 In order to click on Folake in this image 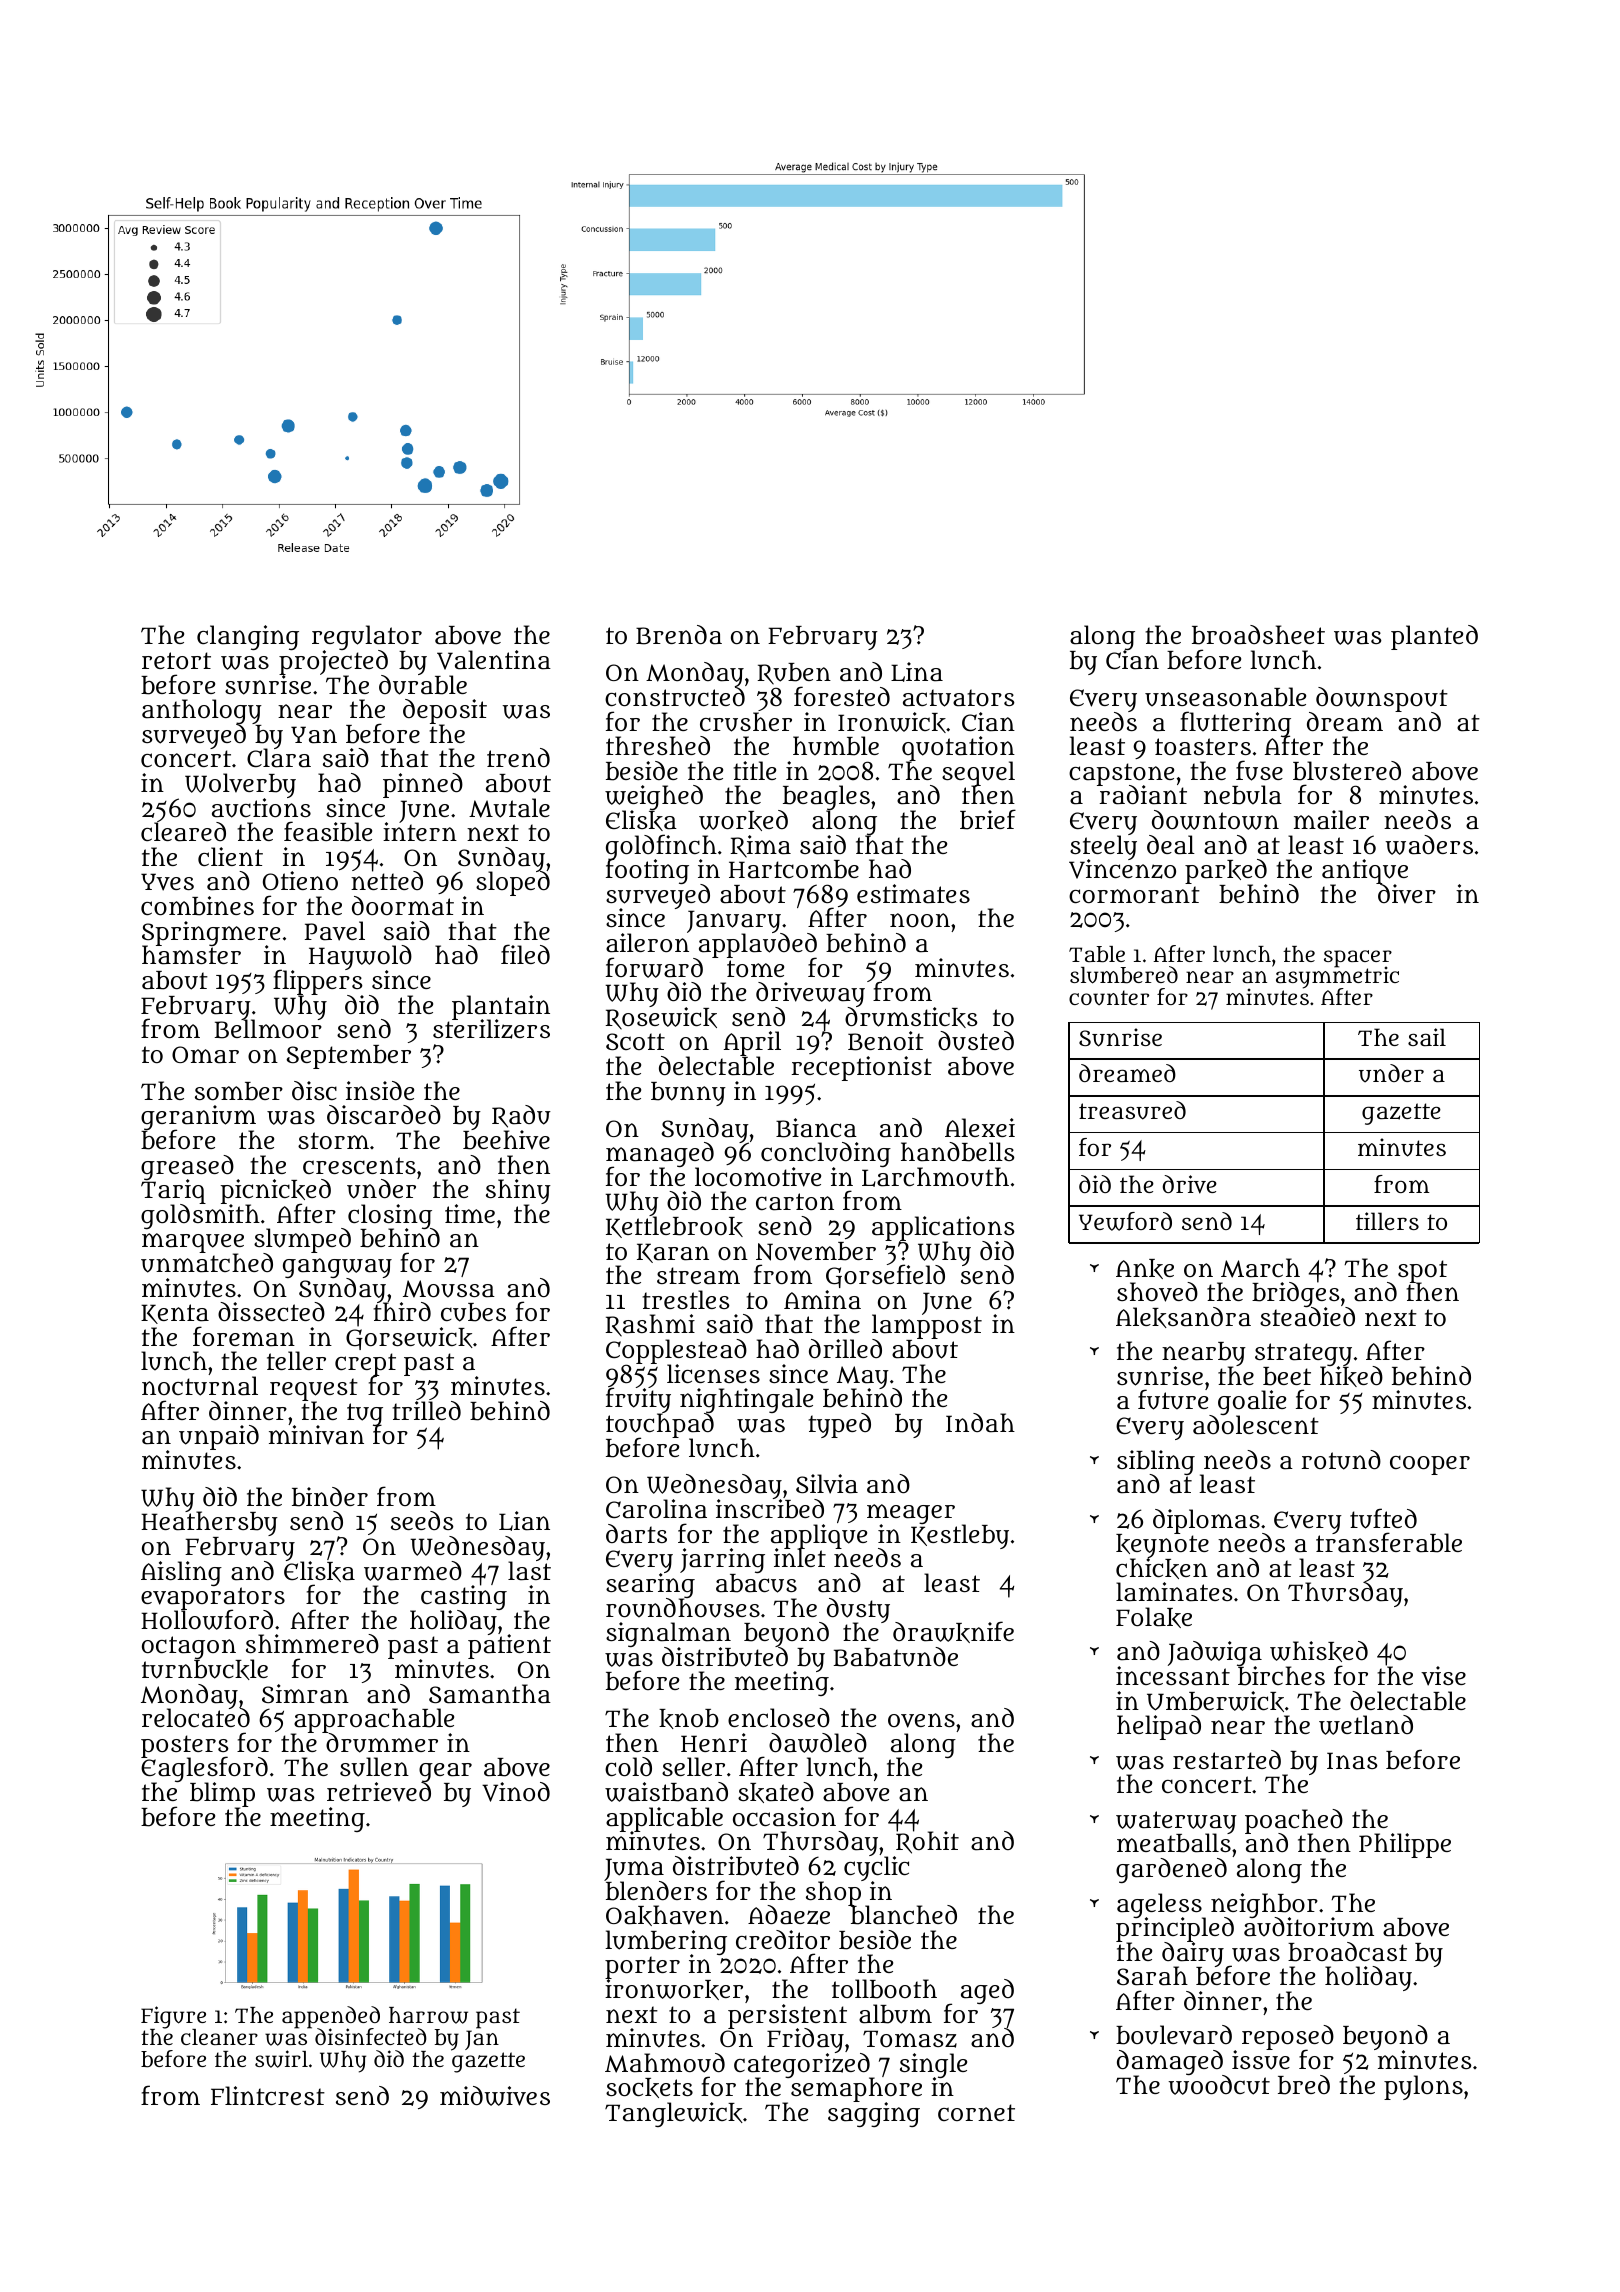, I will do `click(1154, 1617)`.
